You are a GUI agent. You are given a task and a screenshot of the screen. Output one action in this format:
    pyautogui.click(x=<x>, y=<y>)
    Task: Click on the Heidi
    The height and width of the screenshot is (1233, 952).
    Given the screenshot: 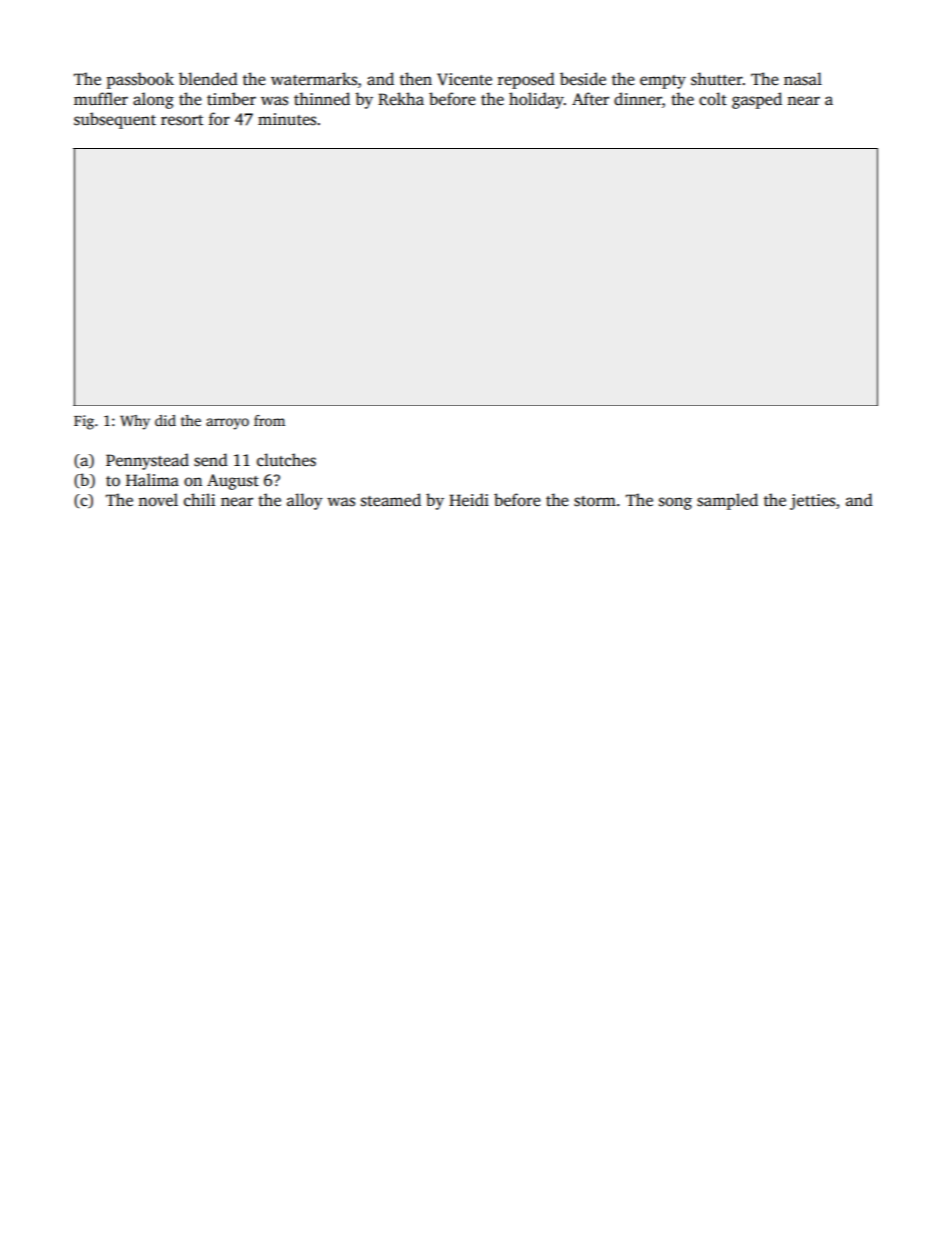 What is the action you would take?
    pyautogui.click(x=469, y=500)
